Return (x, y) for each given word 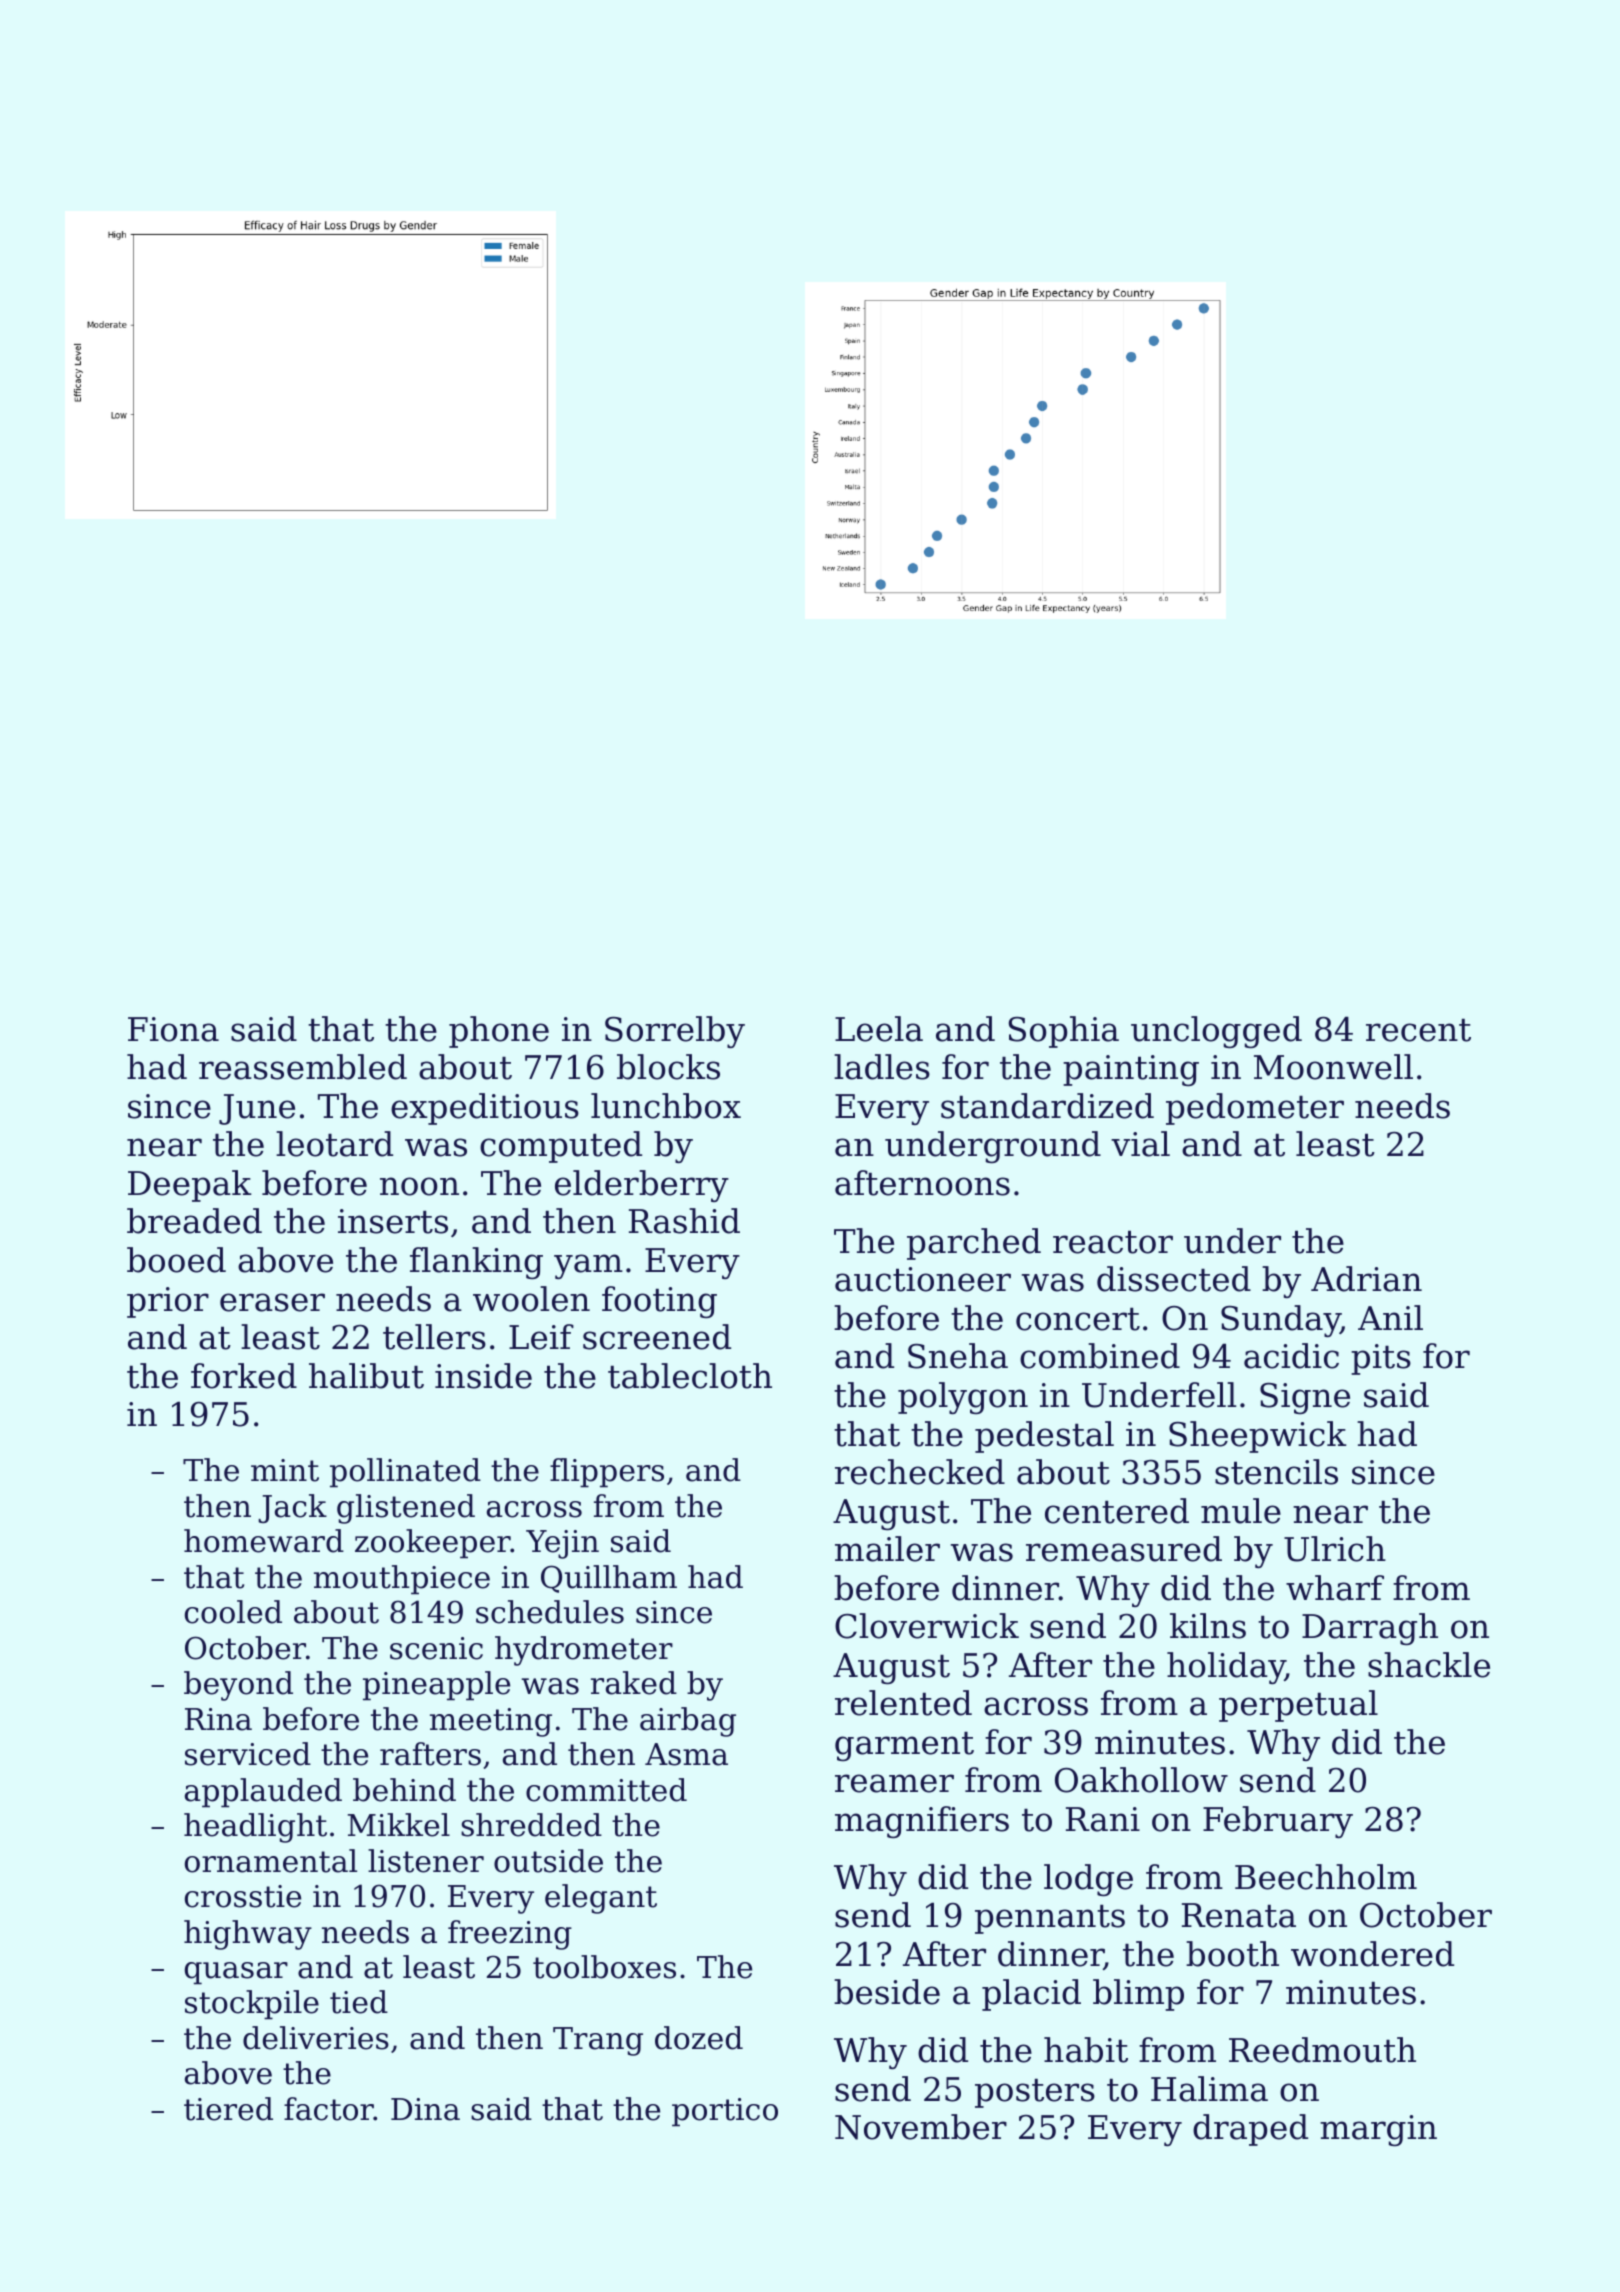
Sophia (1064, 1032)
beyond (238, 1686)
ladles (882, 1067)
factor (329, 2109)
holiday (1226, 1668)
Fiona (173, 1029)
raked (634, 1683)
